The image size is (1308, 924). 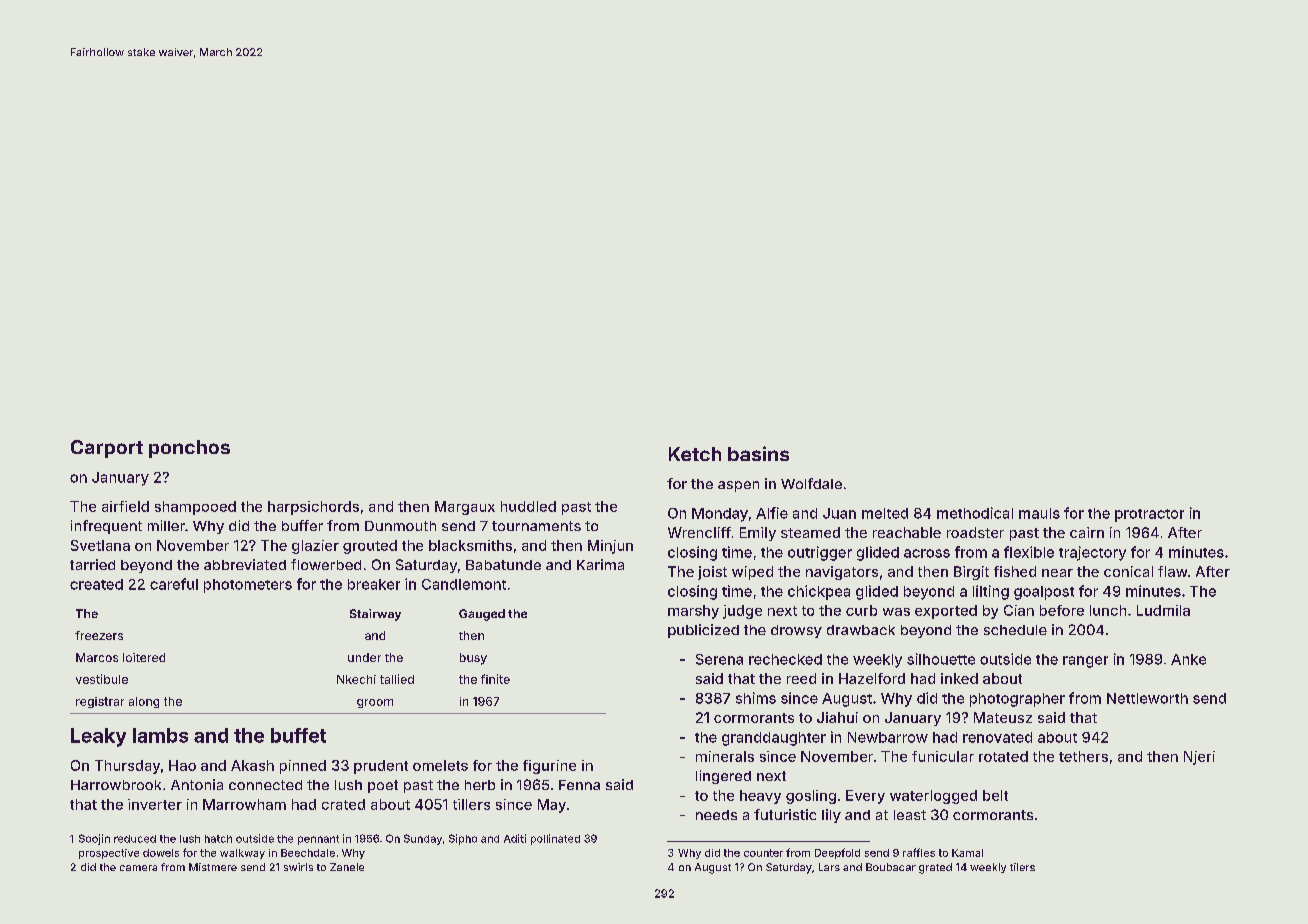 I want to click on Carport, so click(x=107, y=449).
